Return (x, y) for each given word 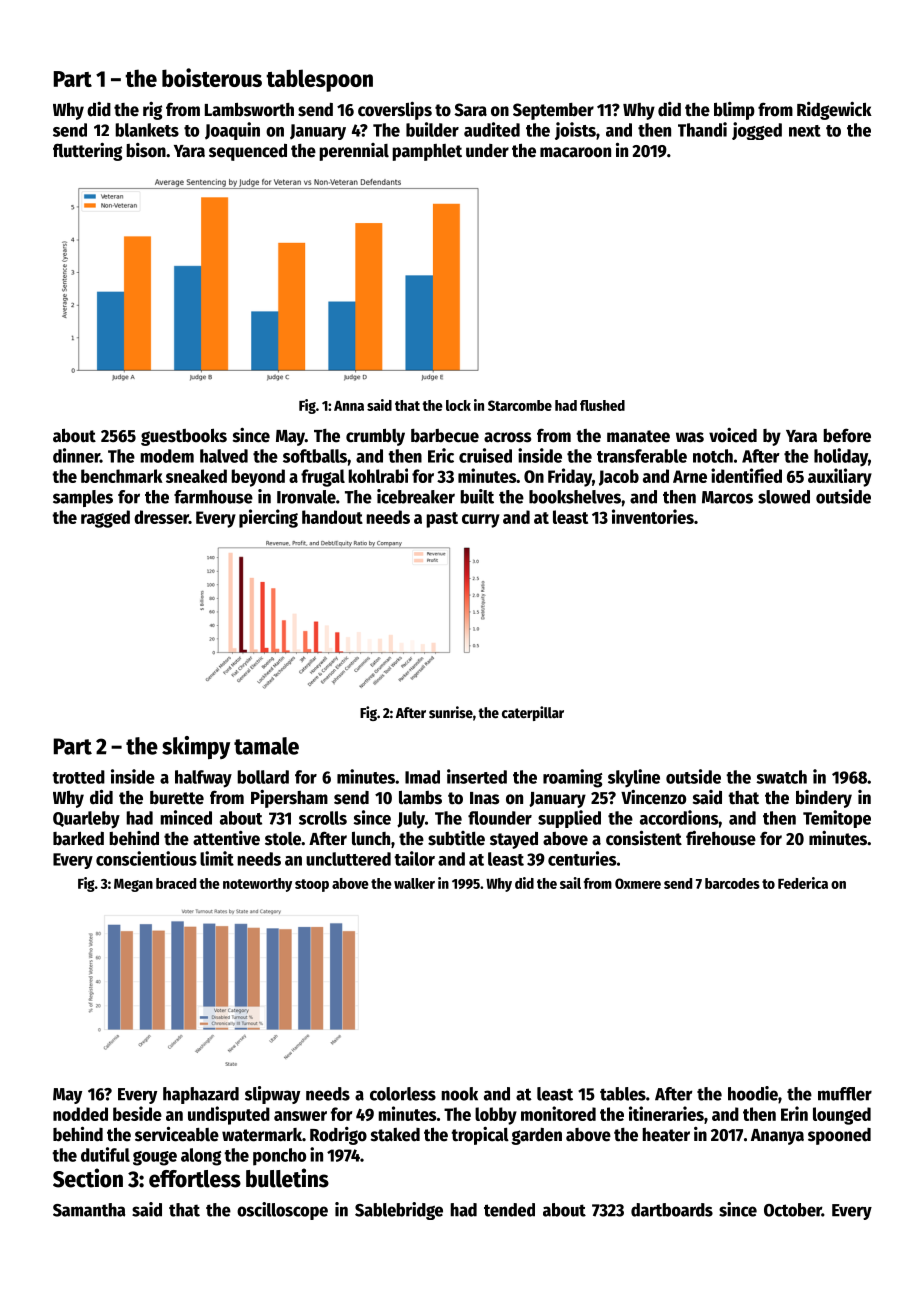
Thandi (702, 129)
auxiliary (840, 477)
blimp (734, 111)
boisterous (212, 77)
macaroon (575, 152)
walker (414, 883)
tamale (266, 746)
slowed (784, 497)
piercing (268, 518)
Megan (133, 885)
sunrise (451, 712)
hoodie (753, 1093)
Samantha (89, 1210)
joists (575, 131)
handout (332, 517)
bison (146, 150)
